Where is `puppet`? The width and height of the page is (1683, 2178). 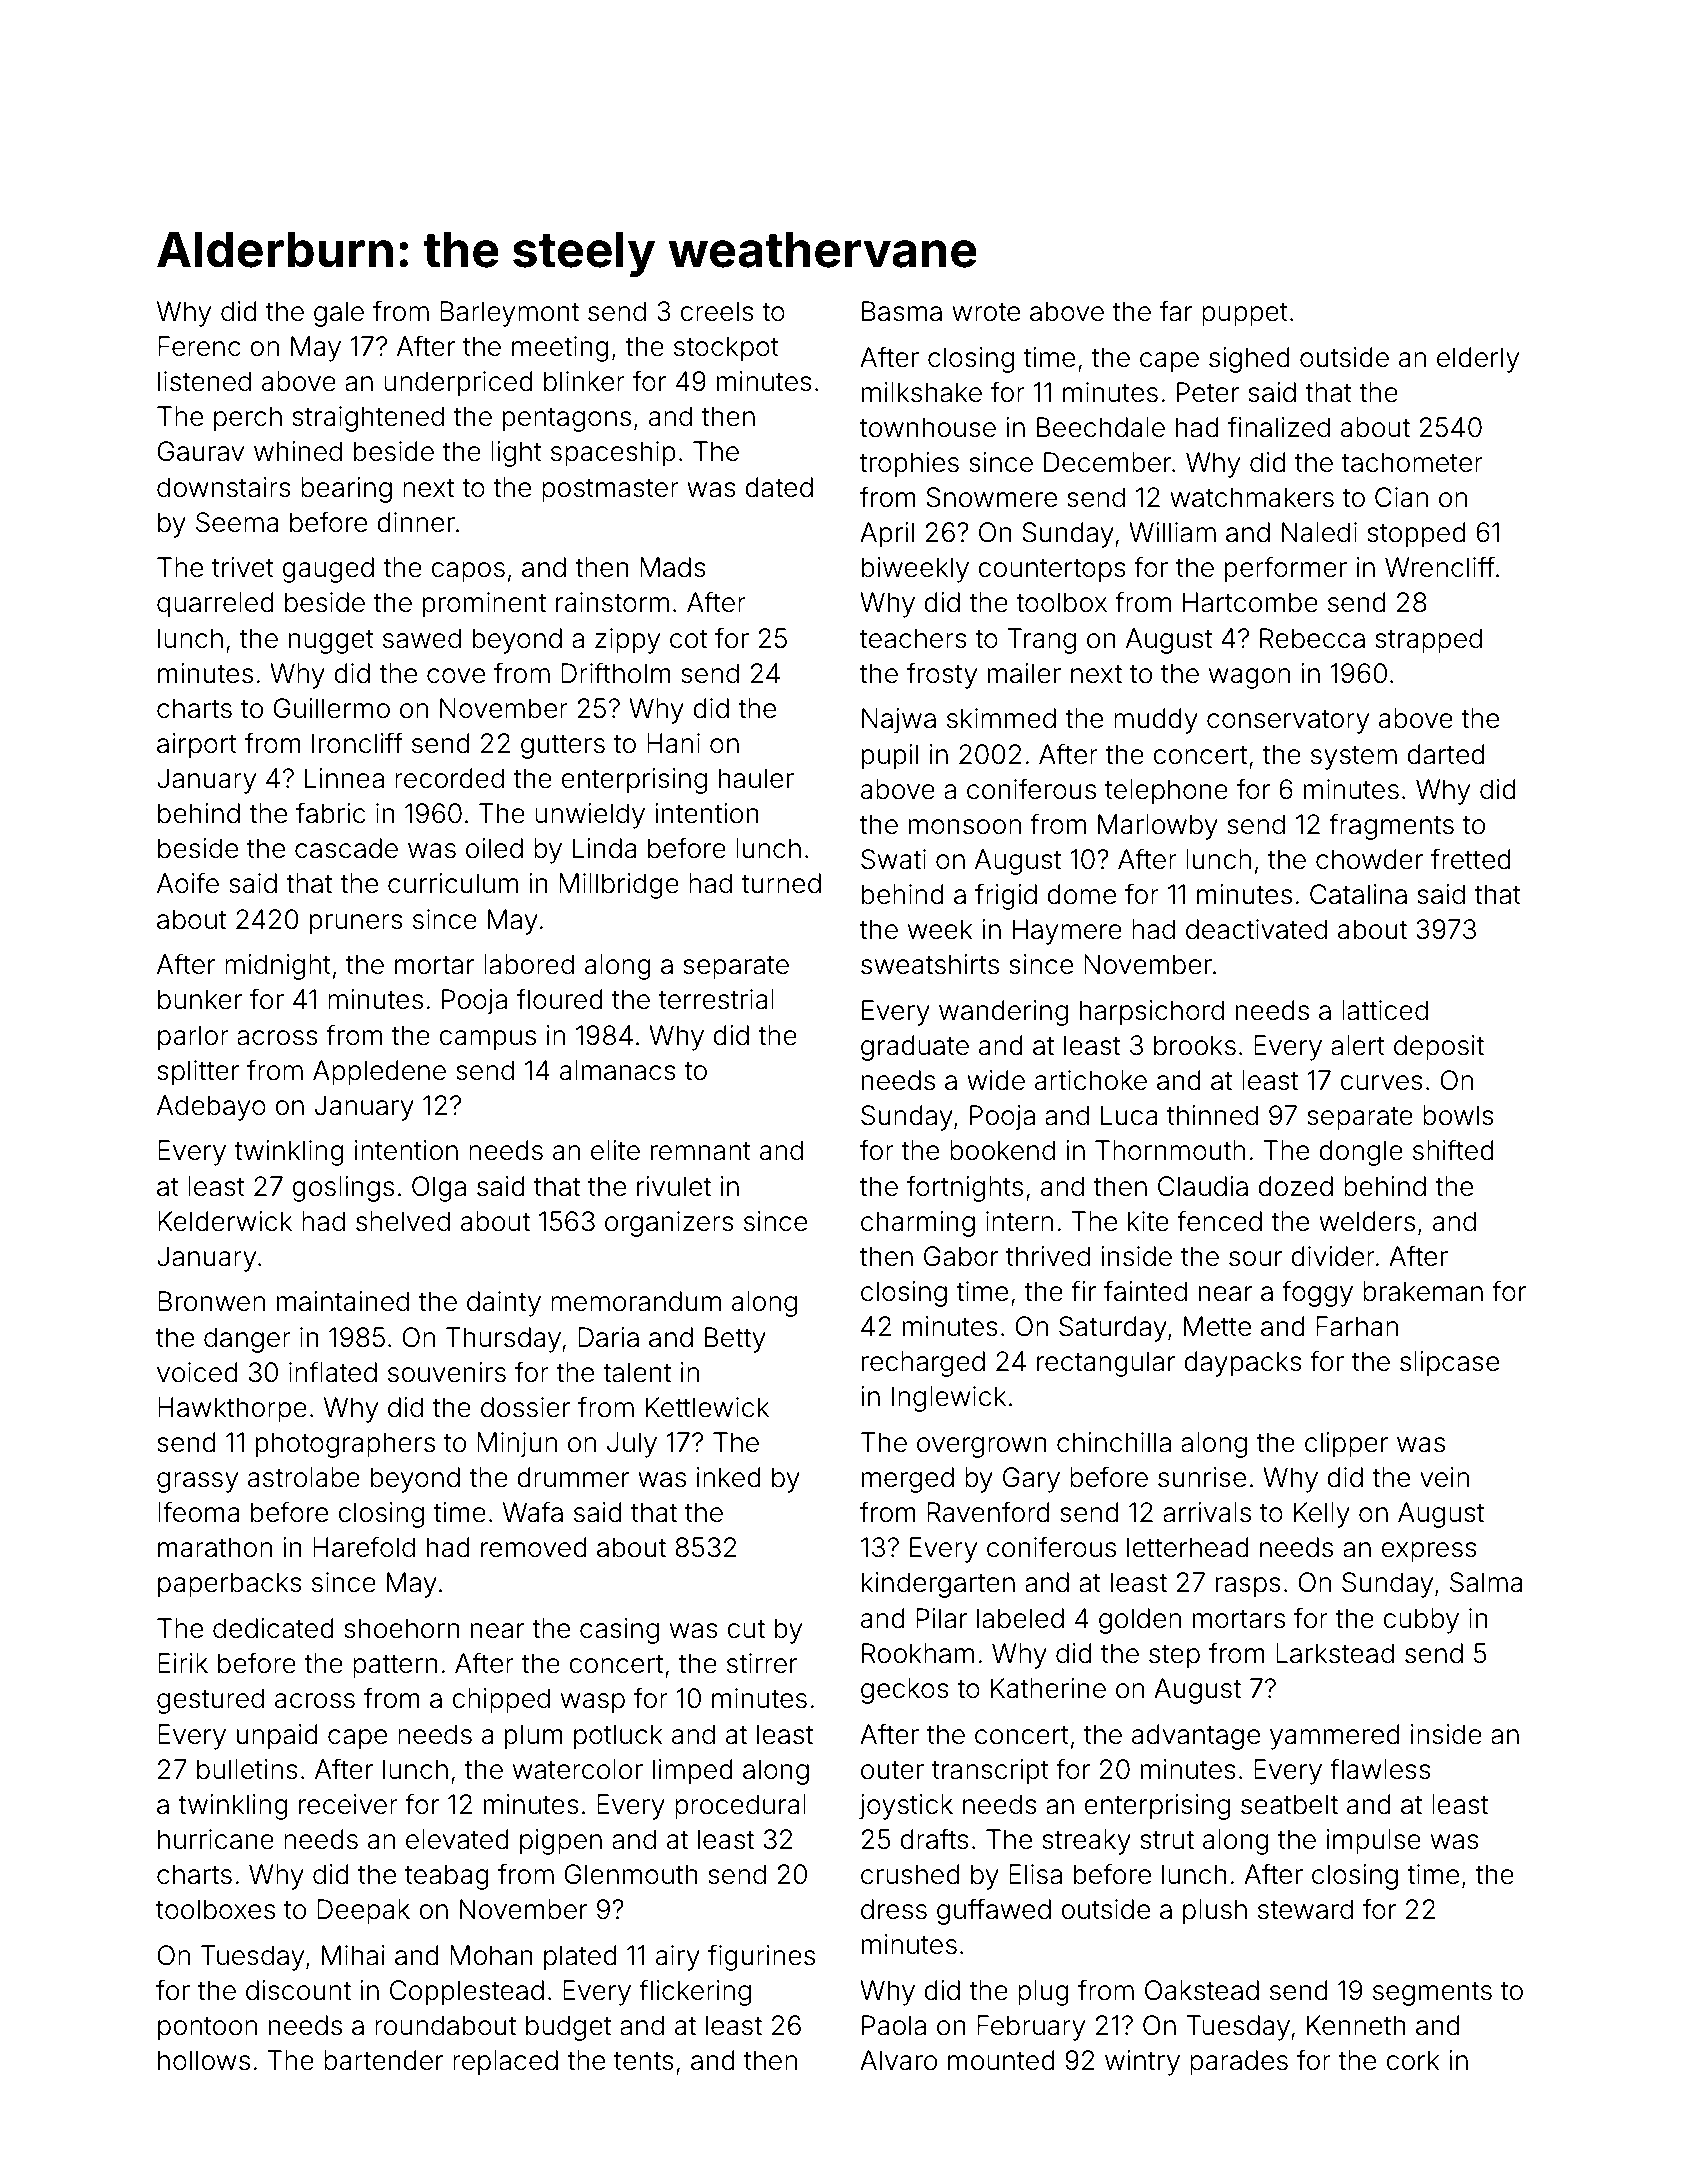
puppet is located at coordinates (1245, 315).
